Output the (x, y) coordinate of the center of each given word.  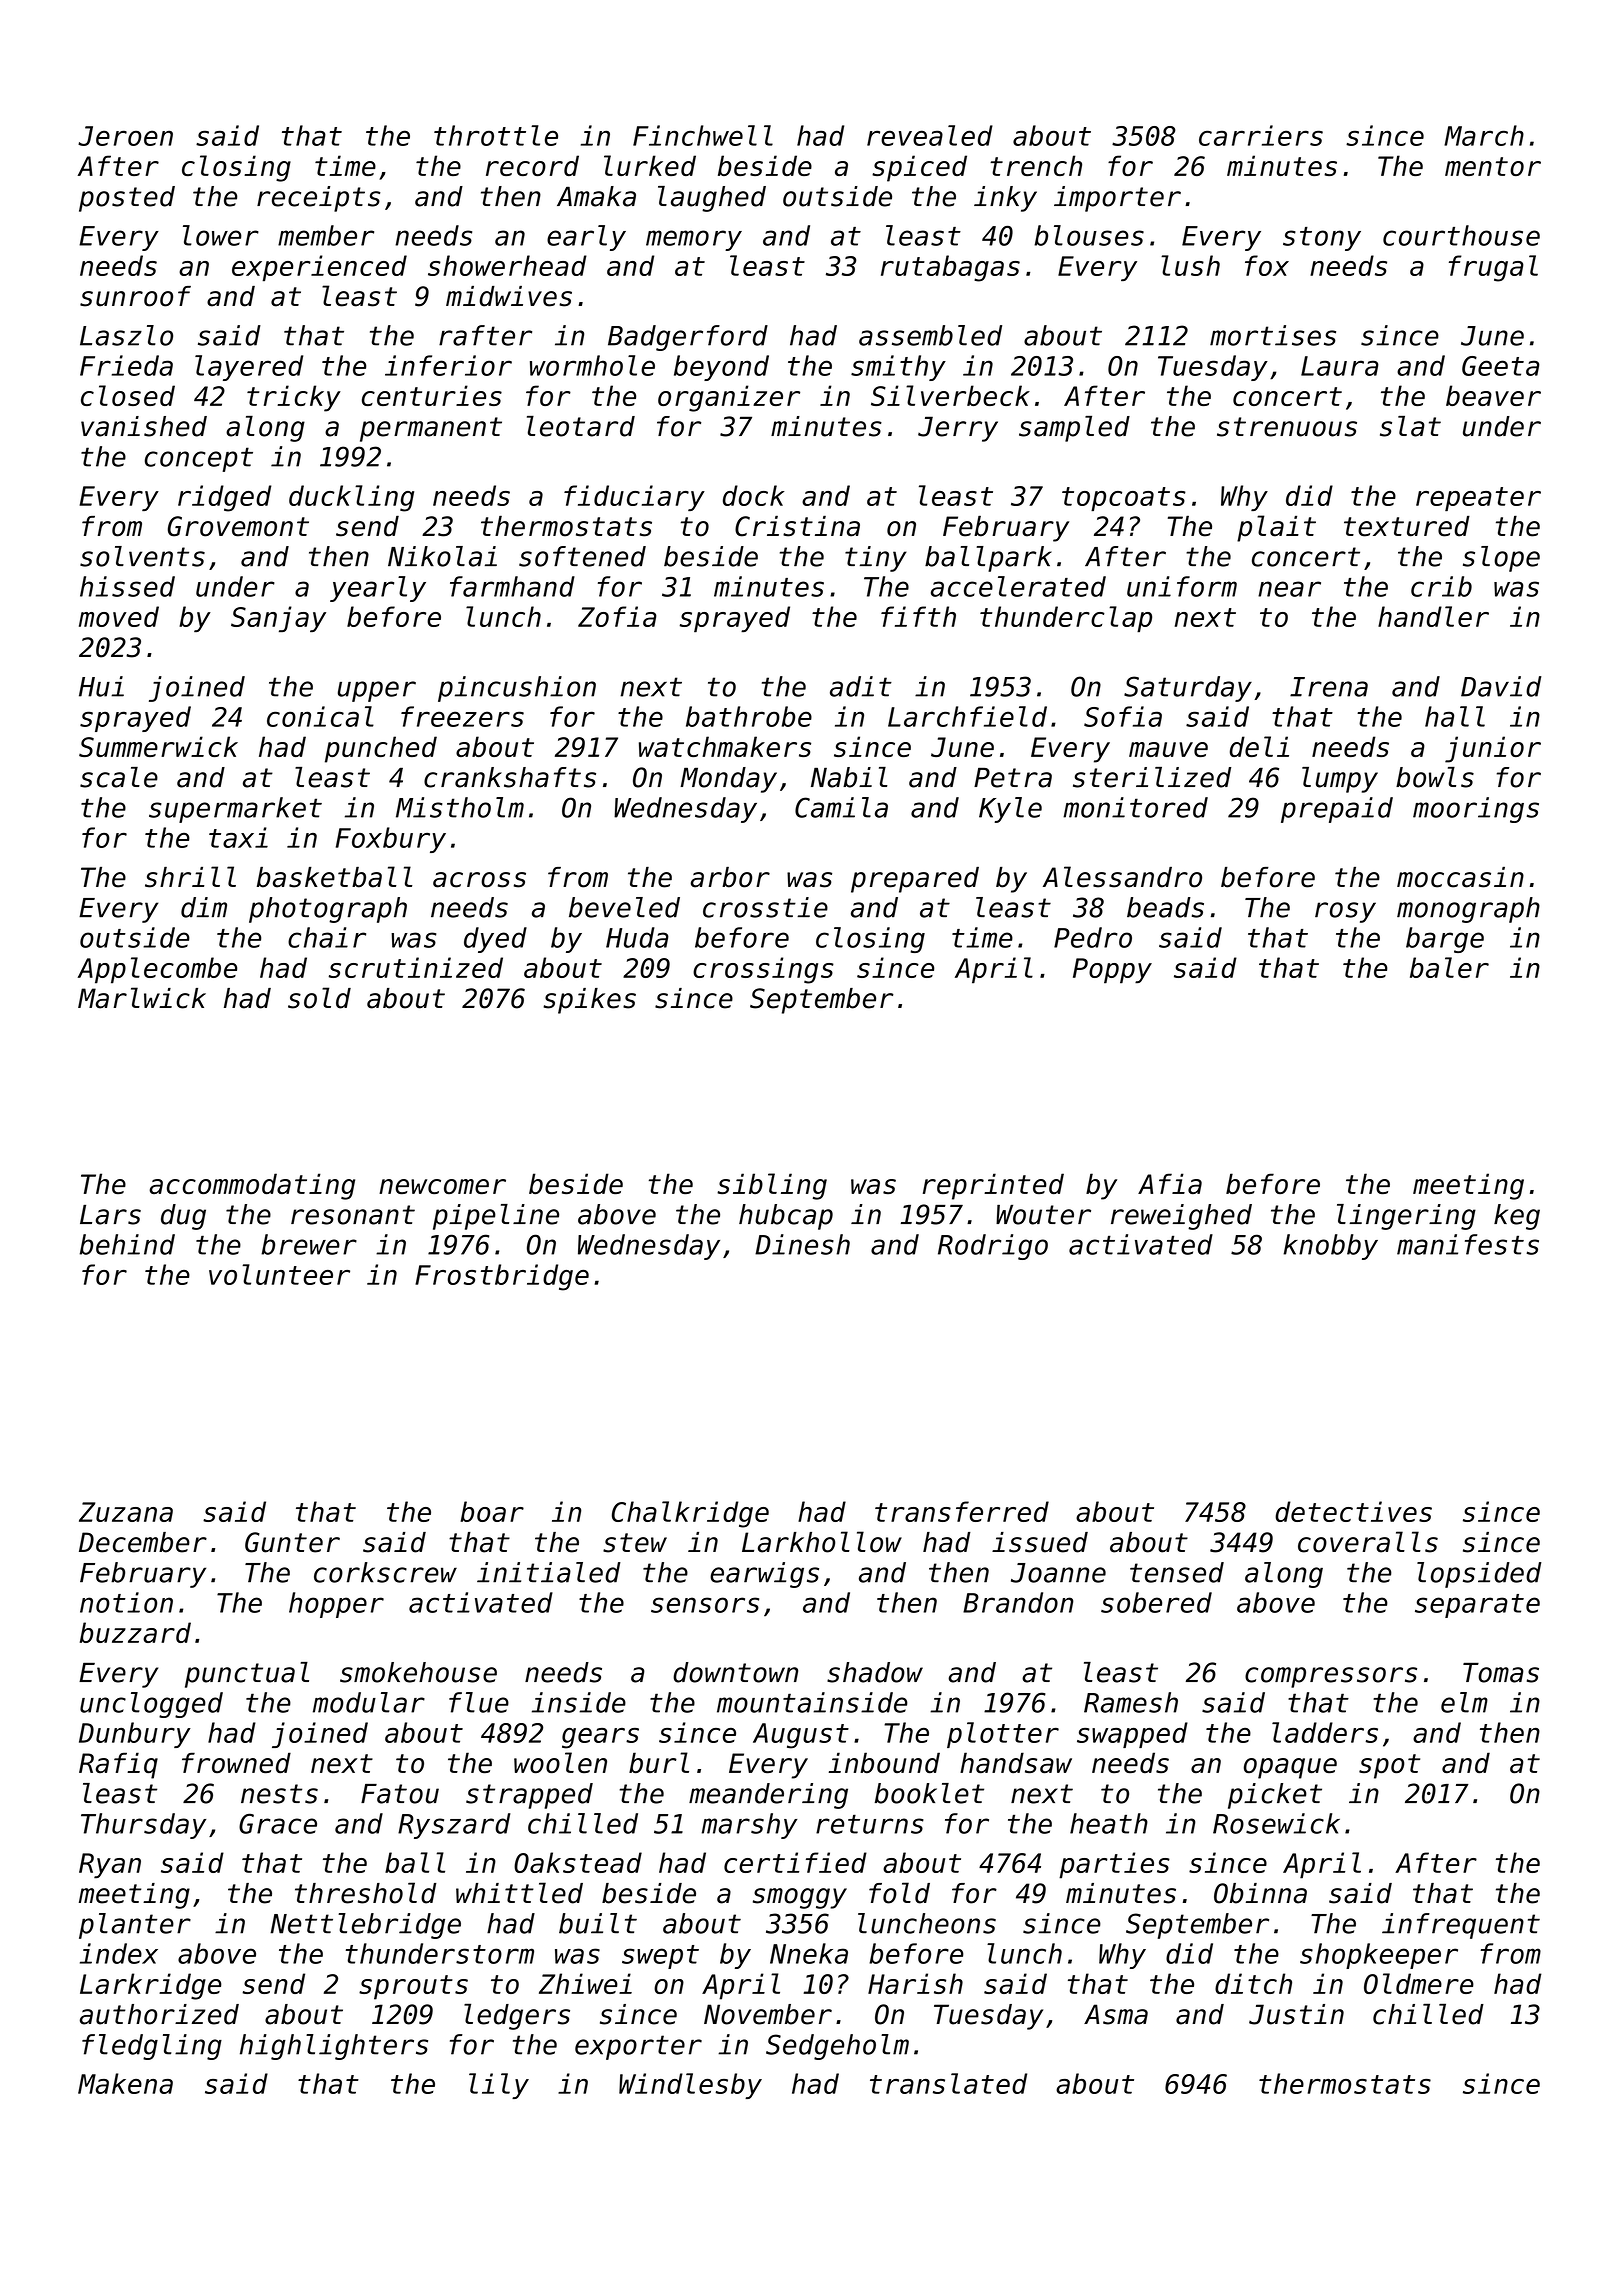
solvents (142, 556)
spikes (589, 1001)
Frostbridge (502, 1277)
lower (221, 235)
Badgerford (688, 338)
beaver (1493, 395)
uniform (1182, 586)
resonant (353, 1215)
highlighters (334, 2047)
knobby (1330, 1247)
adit (861, 686)
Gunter (292, 1542)
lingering (1406, 1217)
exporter (638, 2047)
